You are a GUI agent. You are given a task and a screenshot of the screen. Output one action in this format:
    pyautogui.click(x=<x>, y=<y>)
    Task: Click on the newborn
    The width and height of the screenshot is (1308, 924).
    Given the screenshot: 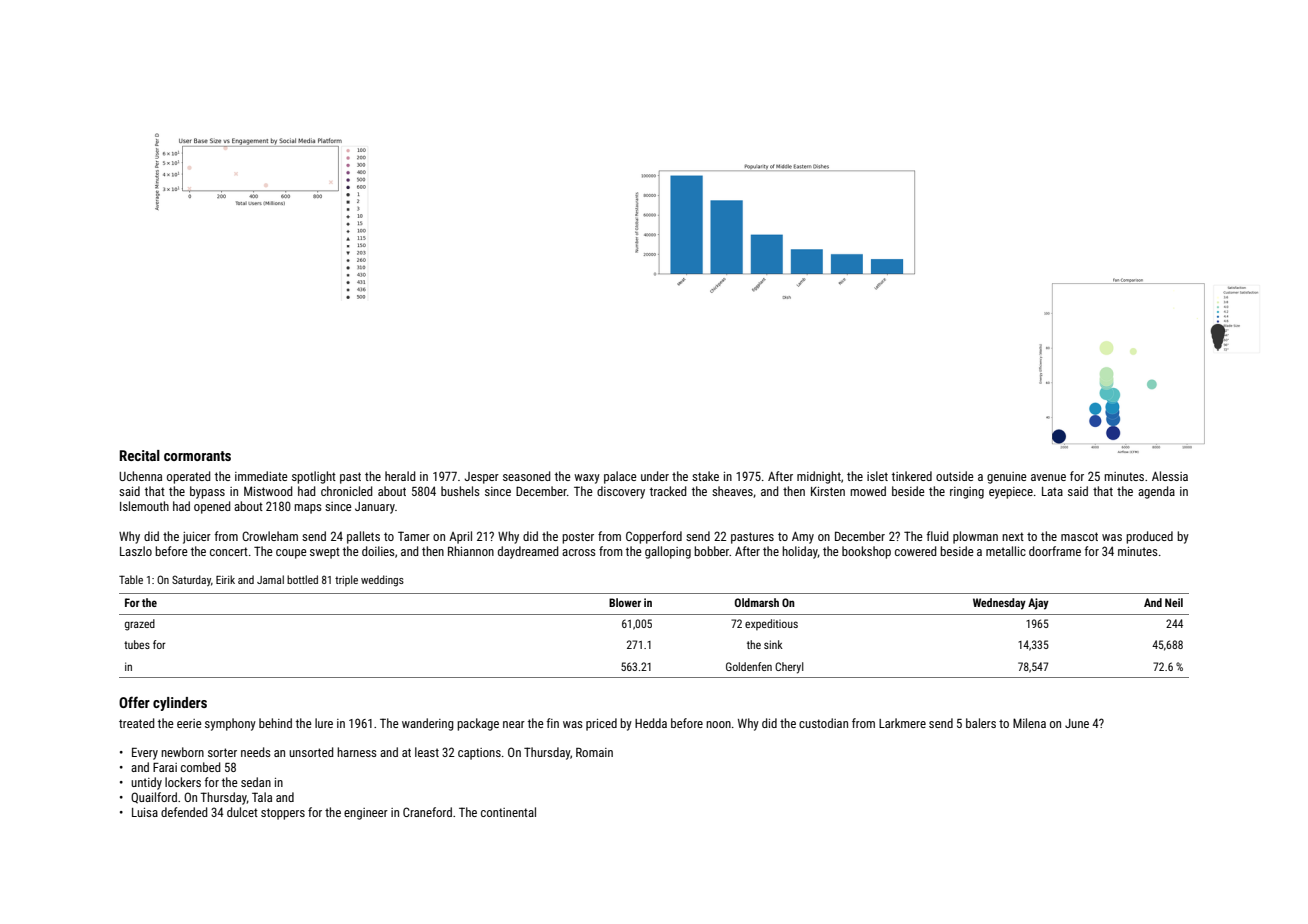 What is the action you would take?
    pyautogui.click(x=182, y=752)
